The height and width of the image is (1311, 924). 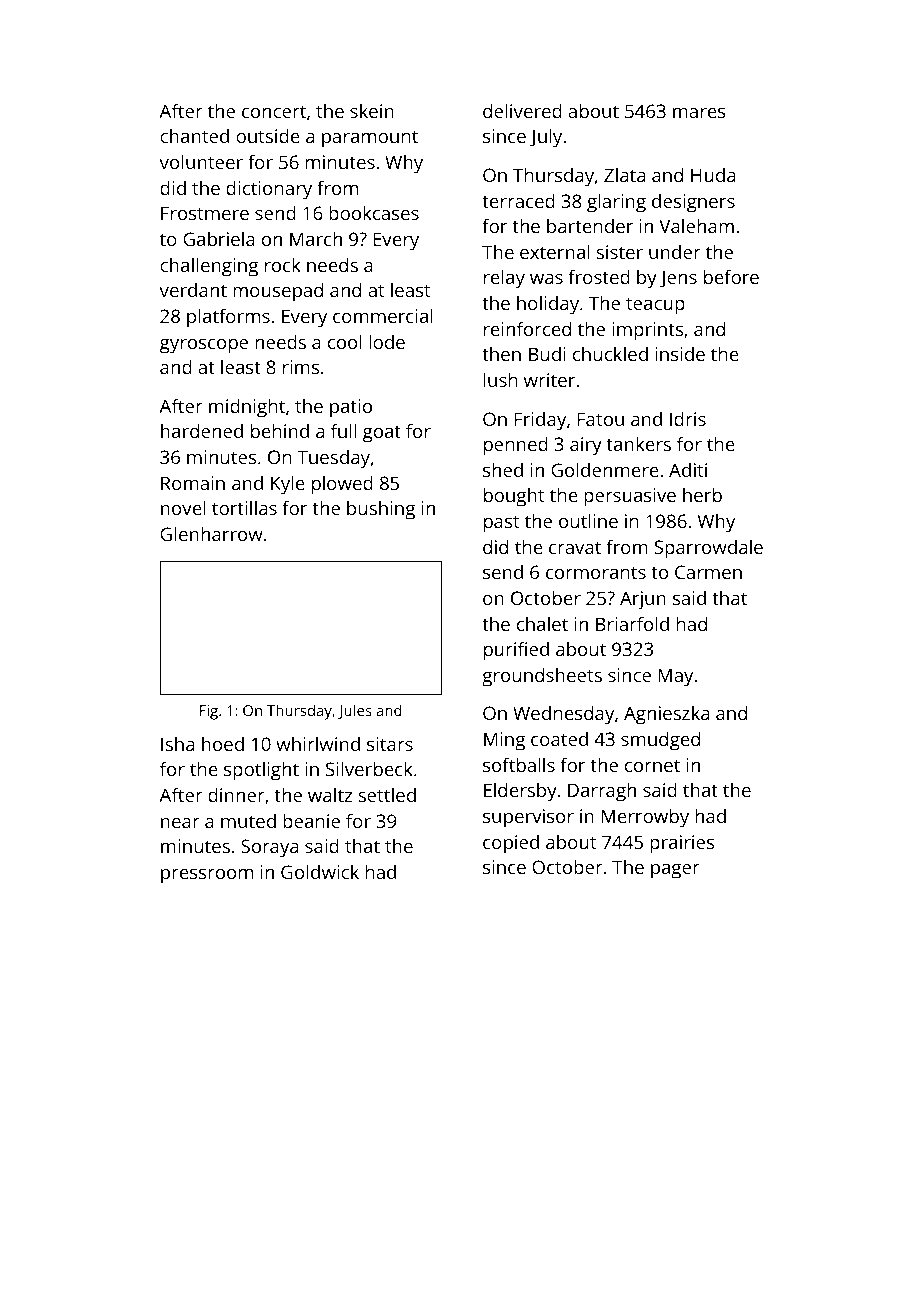 What do you see at coordinates (351, 408) in the image?
I see `patio` at bounding box center [351, 408].
